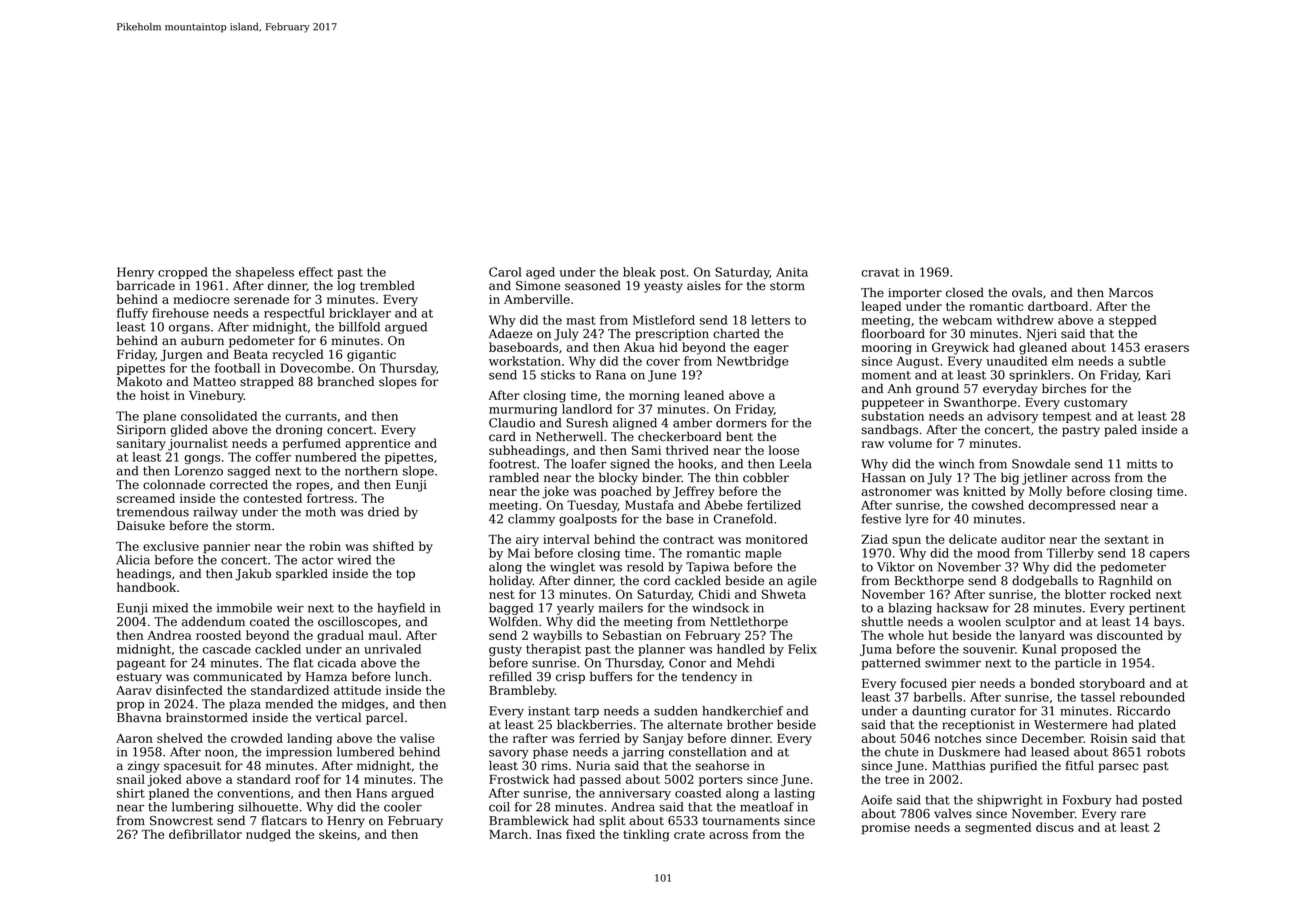  Describe the element at coordinates (338, 834) in the image. I see `skeins` at that location.
